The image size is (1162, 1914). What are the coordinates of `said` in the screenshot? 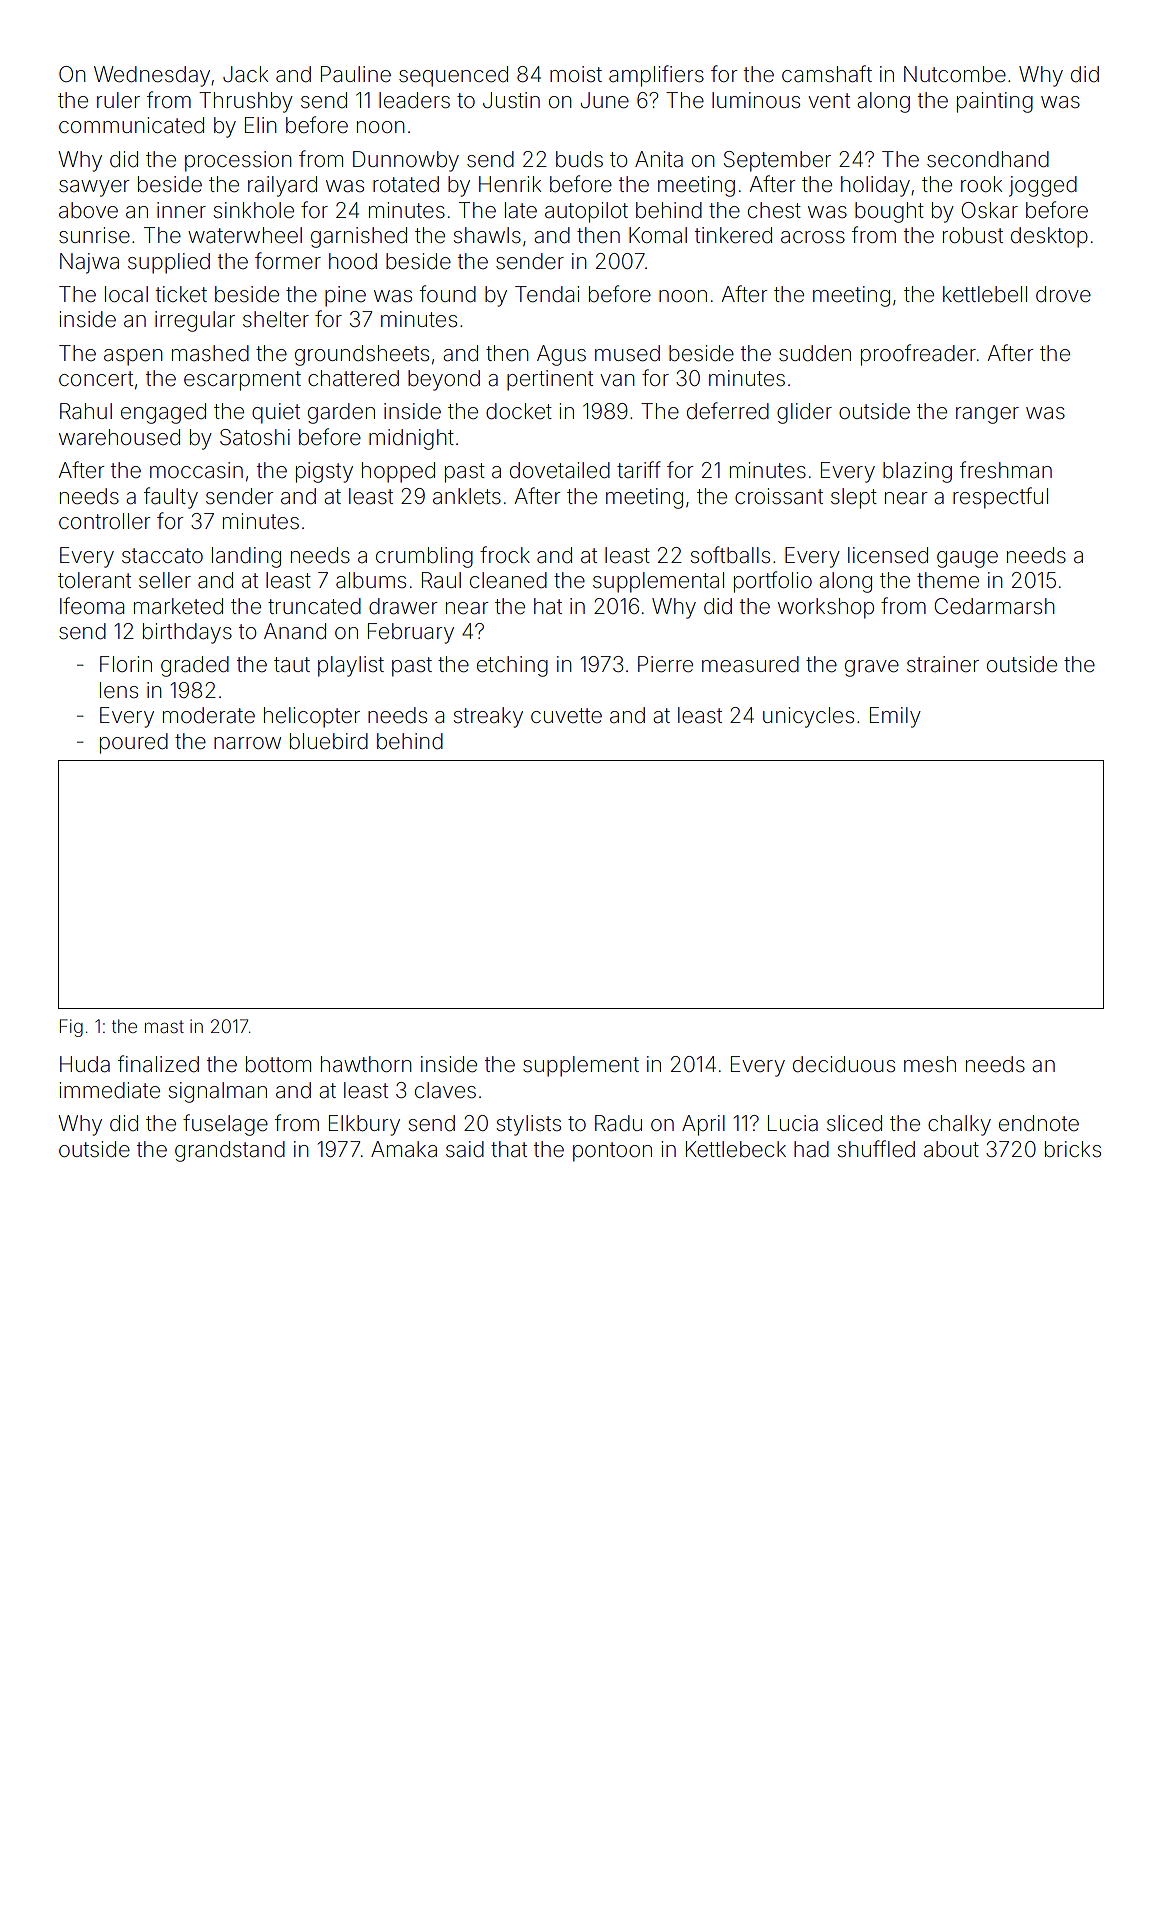 It's located at (465, 1149).
